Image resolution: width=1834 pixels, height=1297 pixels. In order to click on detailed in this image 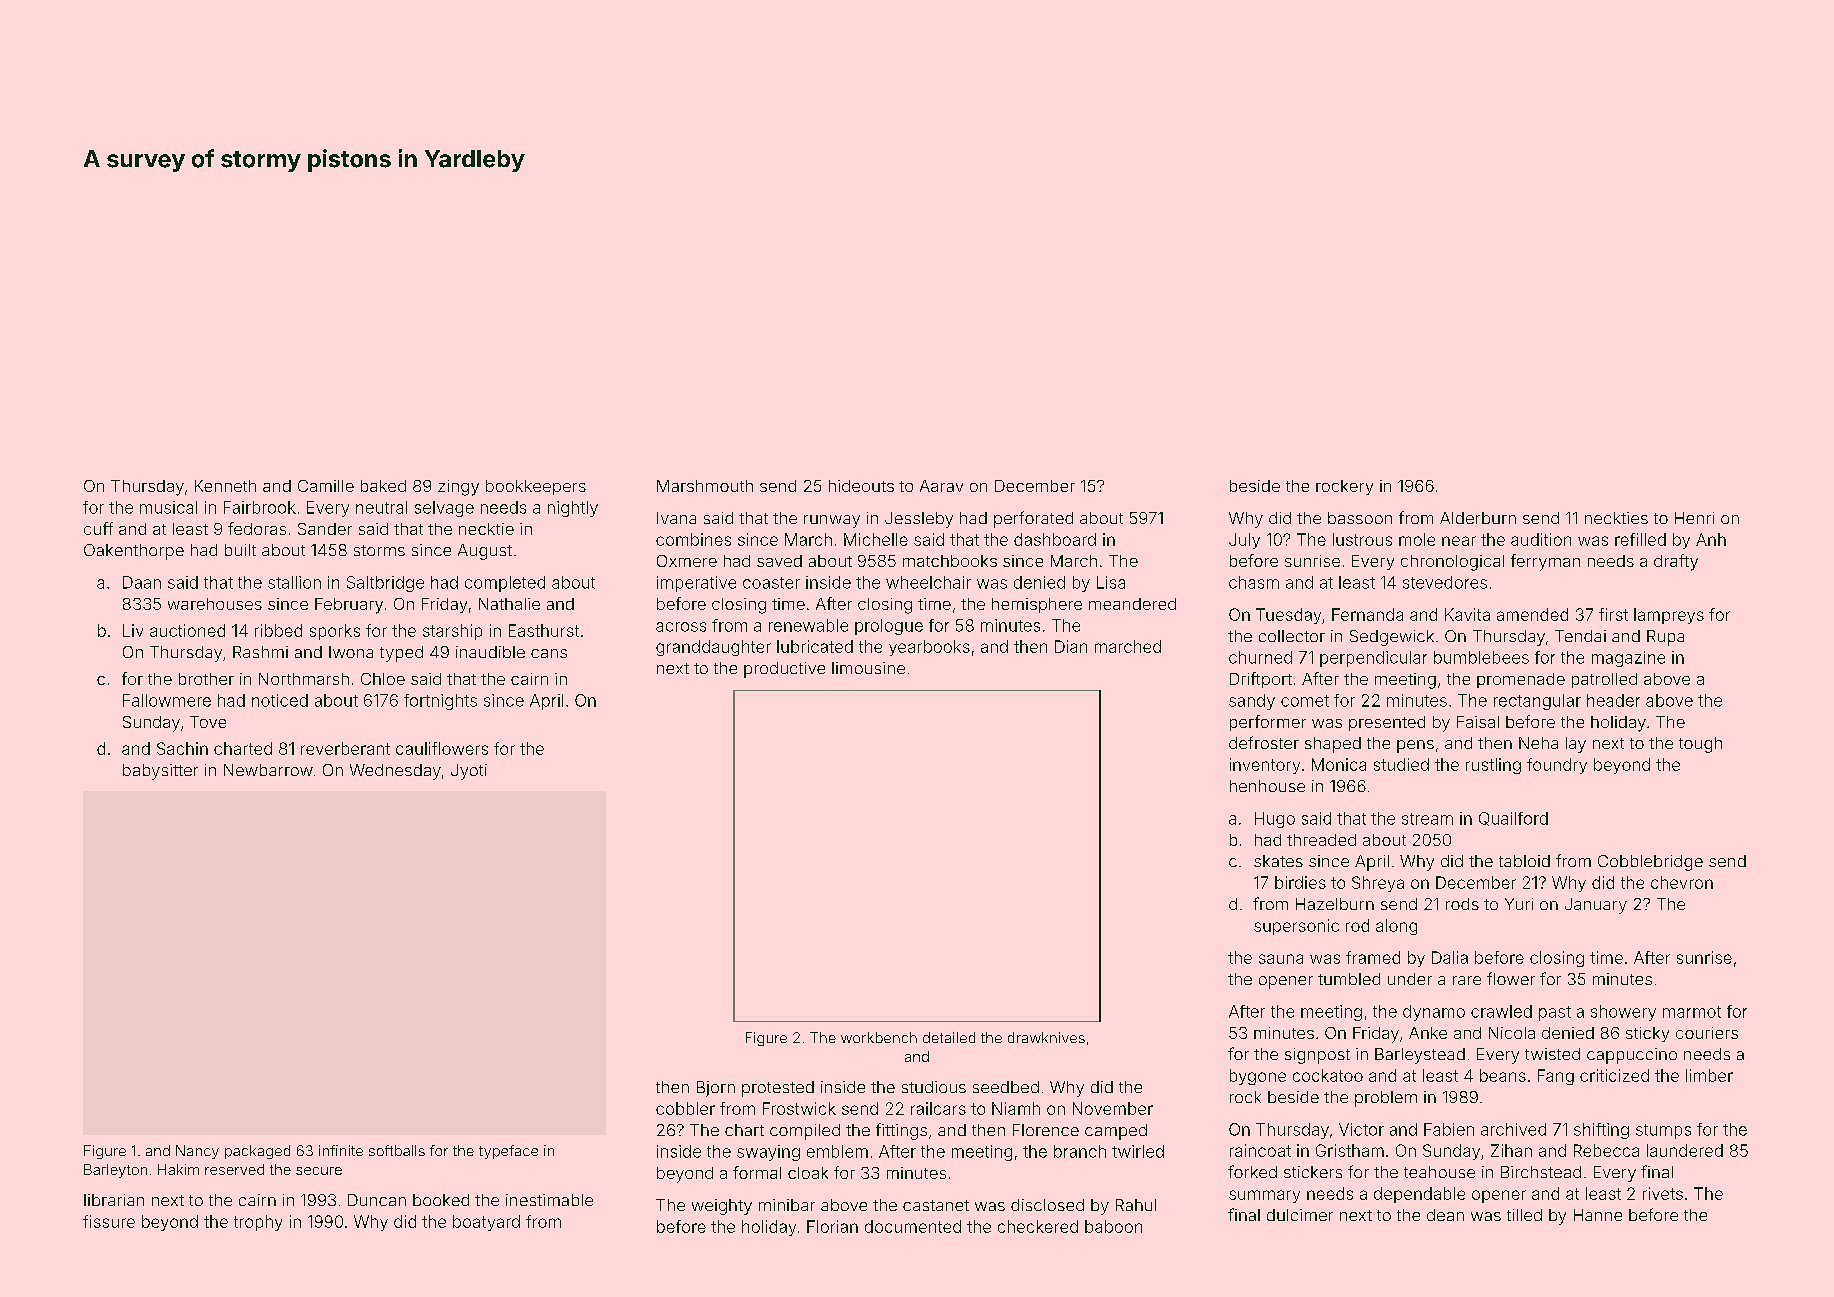, I will do `click(949, 1037)`.
